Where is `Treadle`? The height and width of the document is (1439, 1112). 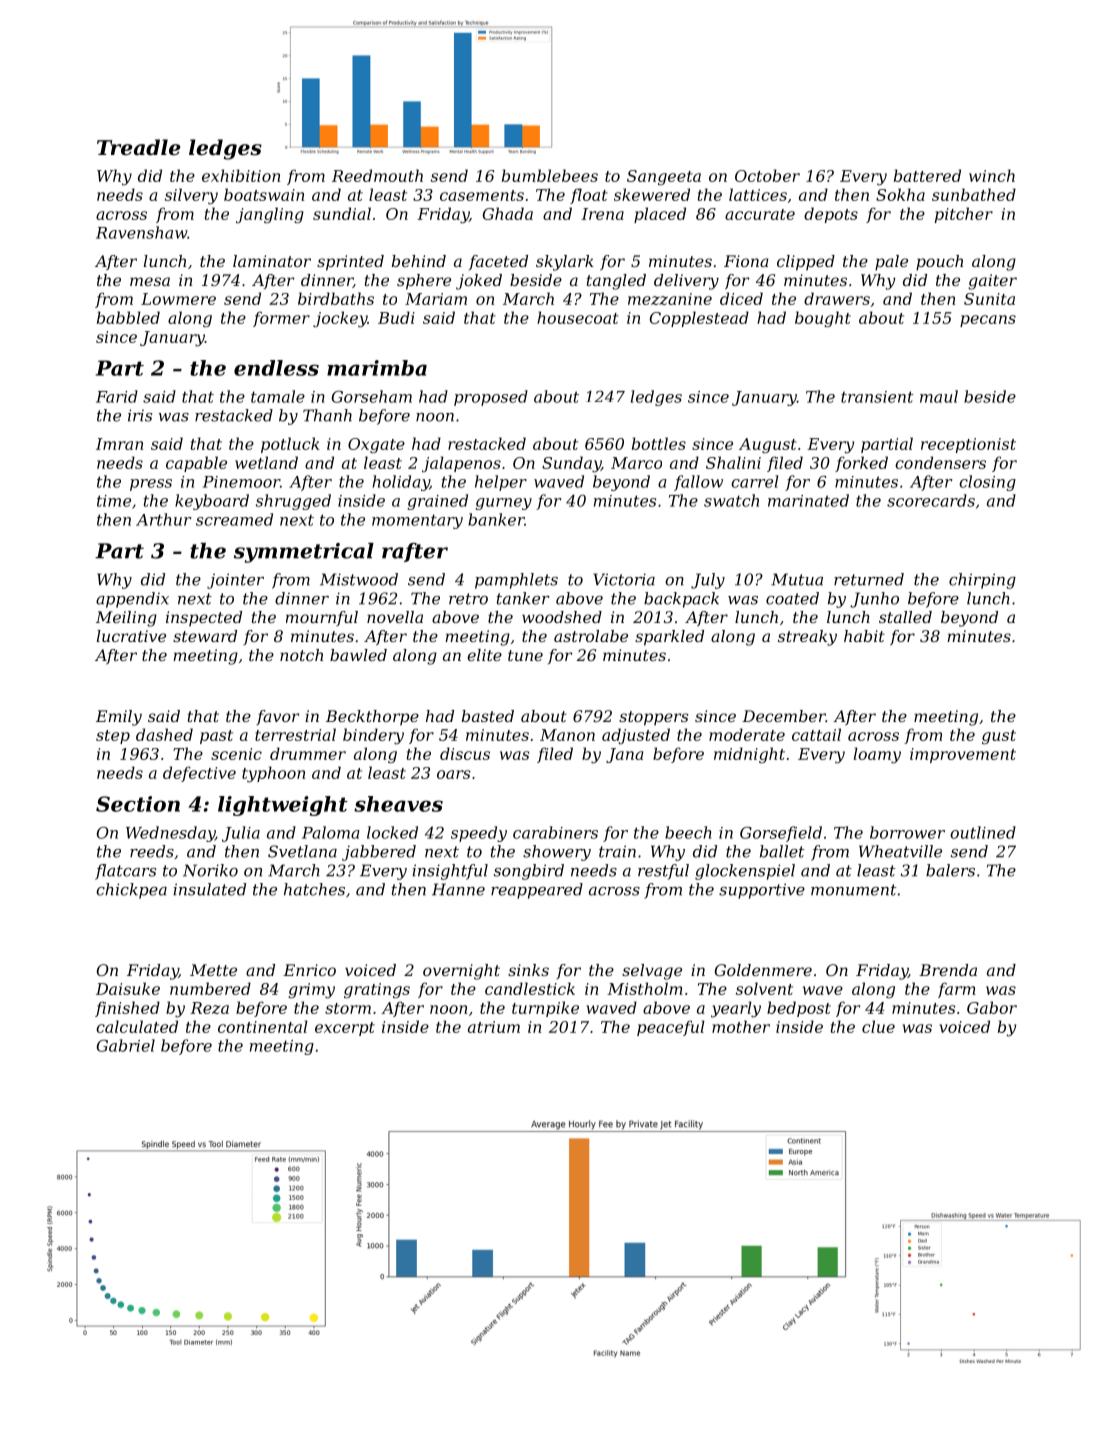 Treadle is located at coordinates (138, 147).
